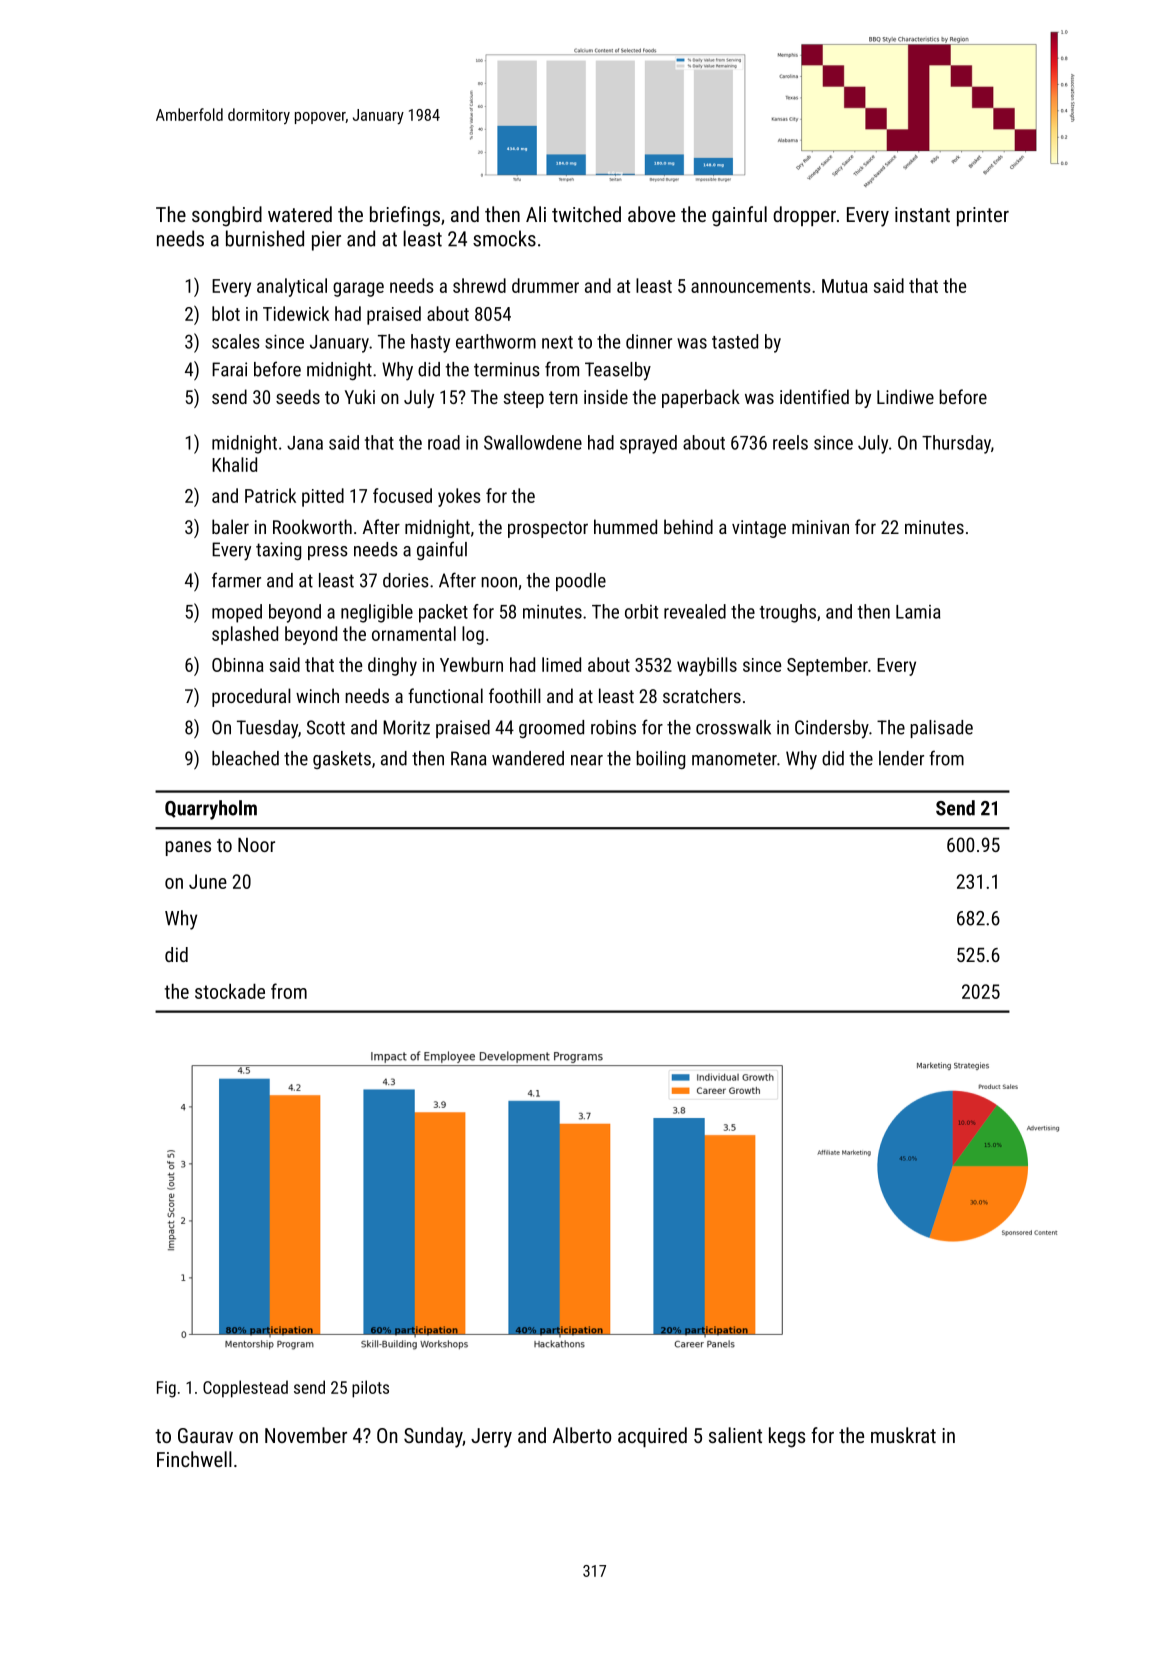 The image size is (1165, 1654). Describe the element at coordinates (238, 664) in the page. I see `Obinna` at that location.
